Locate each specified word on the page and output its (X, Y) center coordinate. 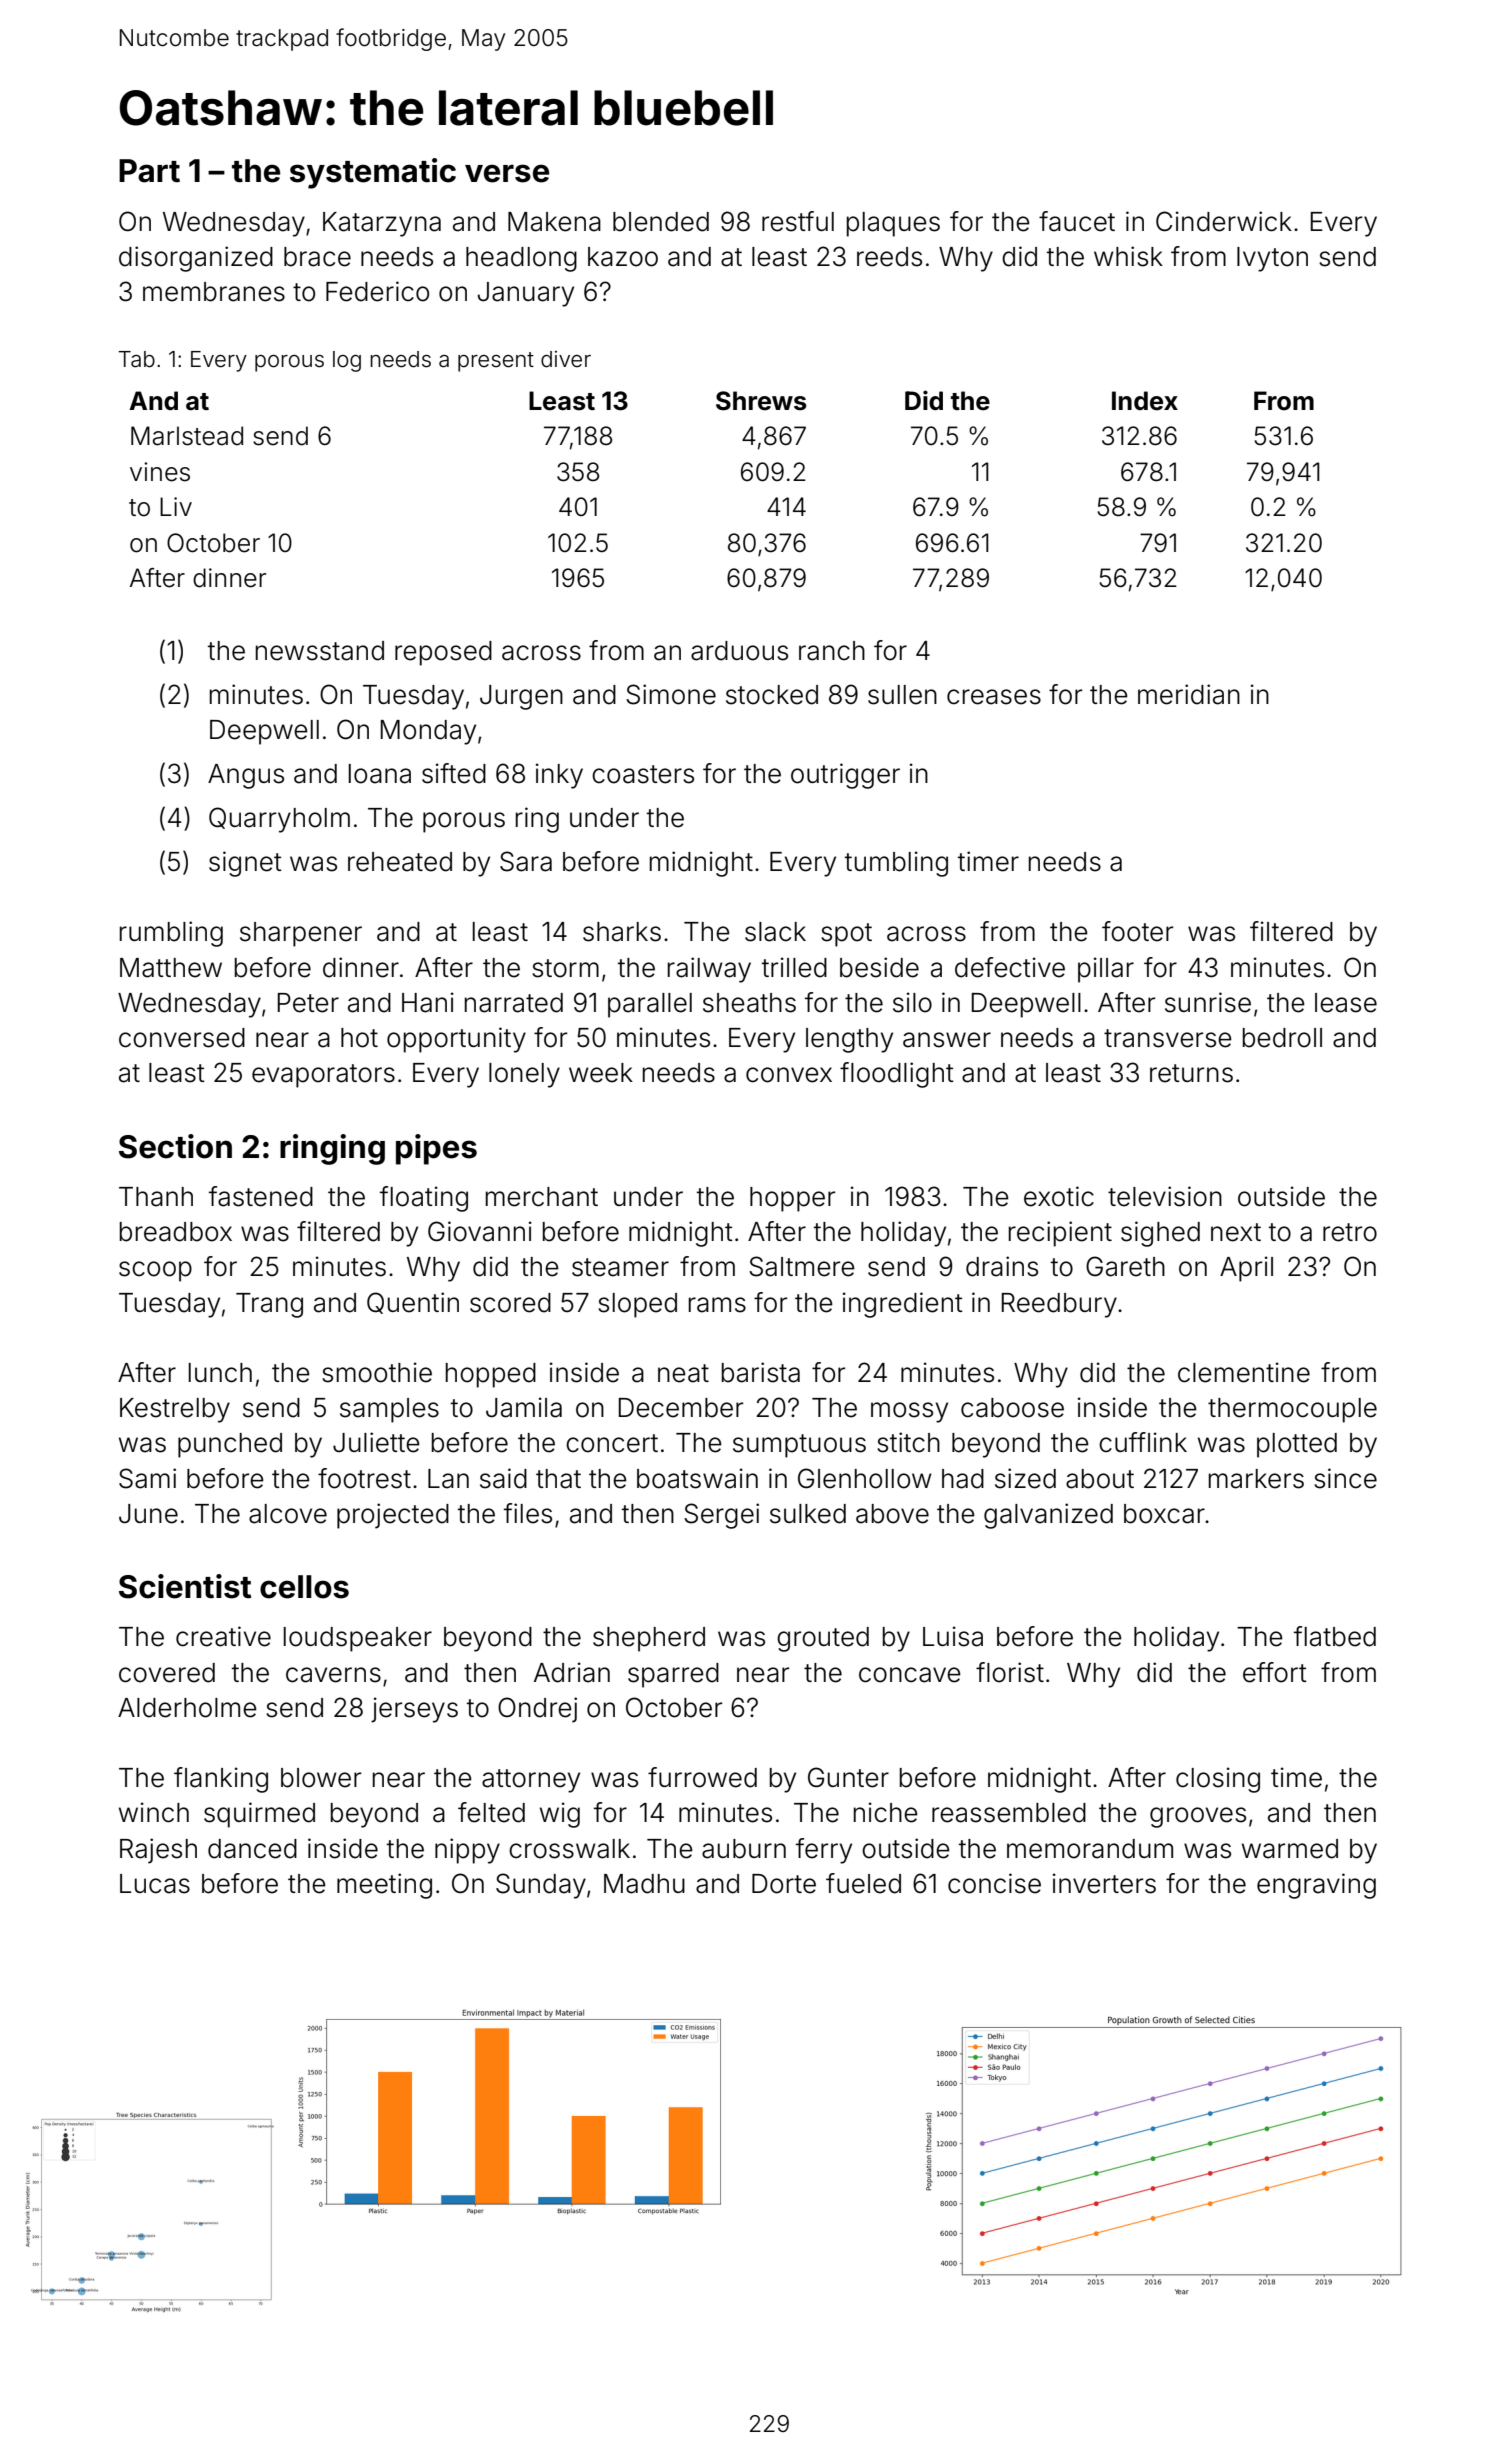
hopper (792, 1199)
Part (149, 171)
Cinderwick (1224, 221)
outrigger (845, 776)
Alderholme (187, 1708)
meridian (1189, 694)
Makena (554, 222)
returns (1191, 1073)
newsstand (320, 651)
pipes (436, 1149)
